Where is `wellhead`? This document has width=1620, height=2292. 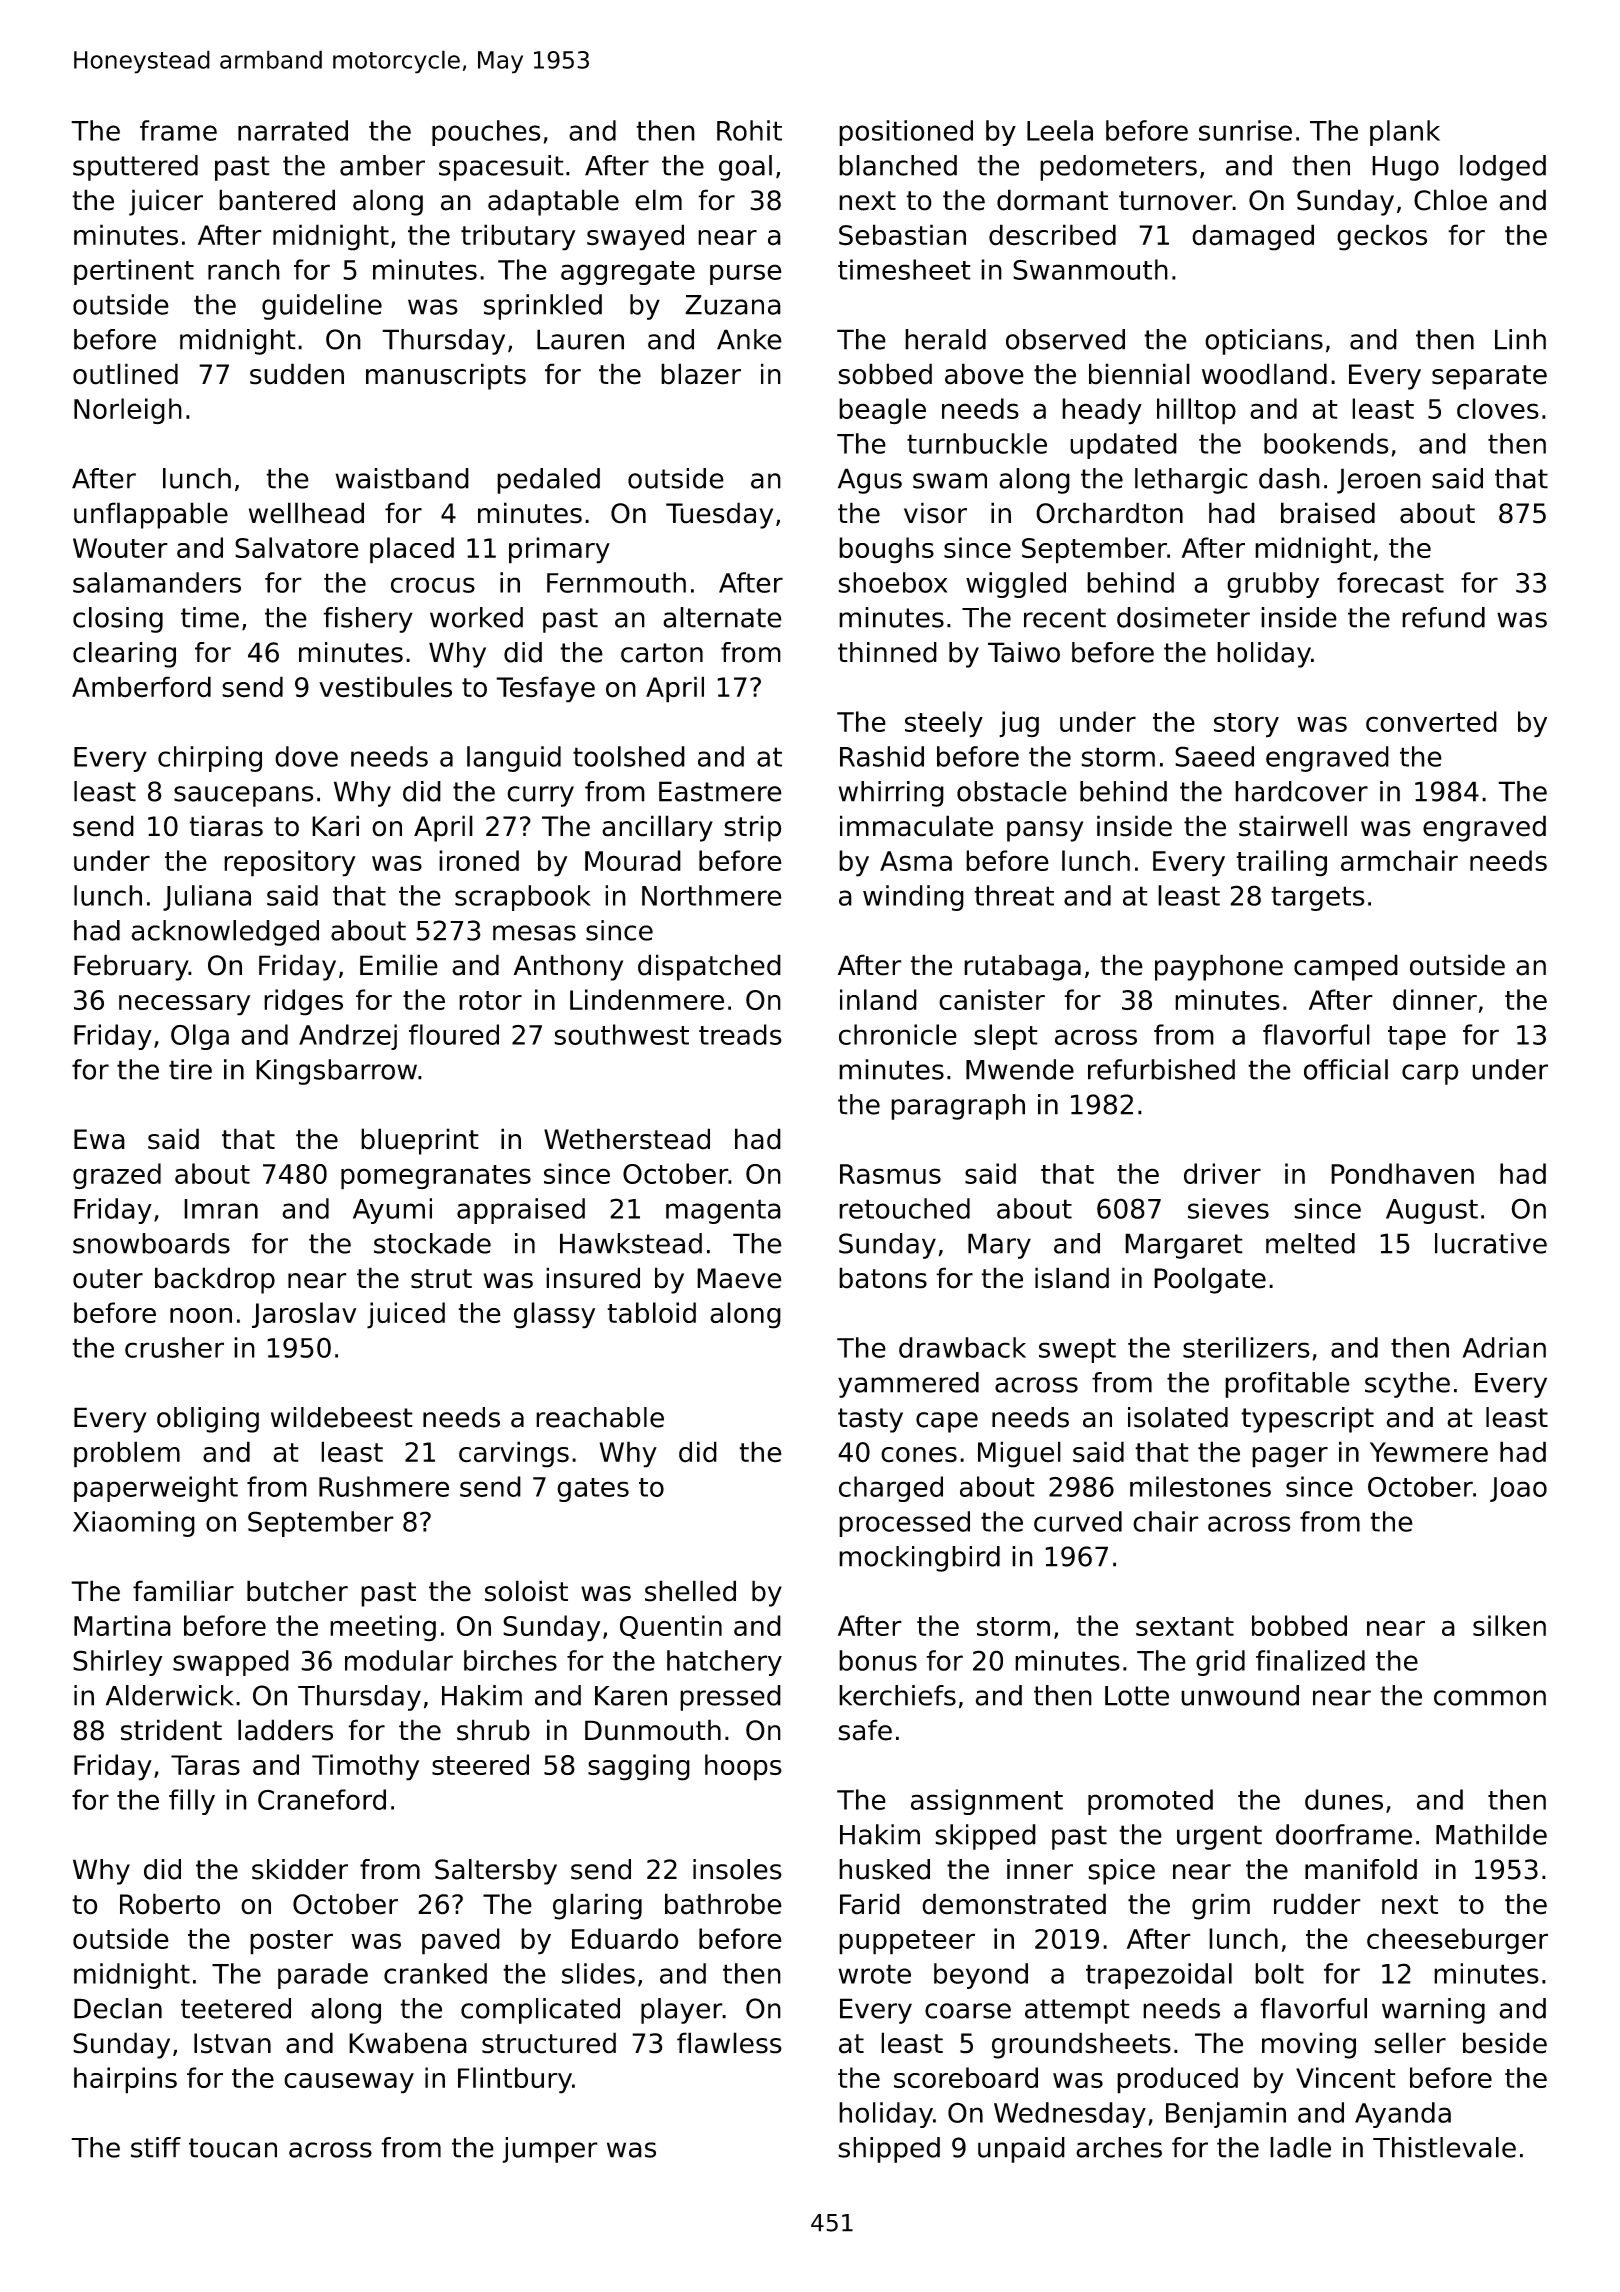 wellhead is located at coordinates (306, 513).
